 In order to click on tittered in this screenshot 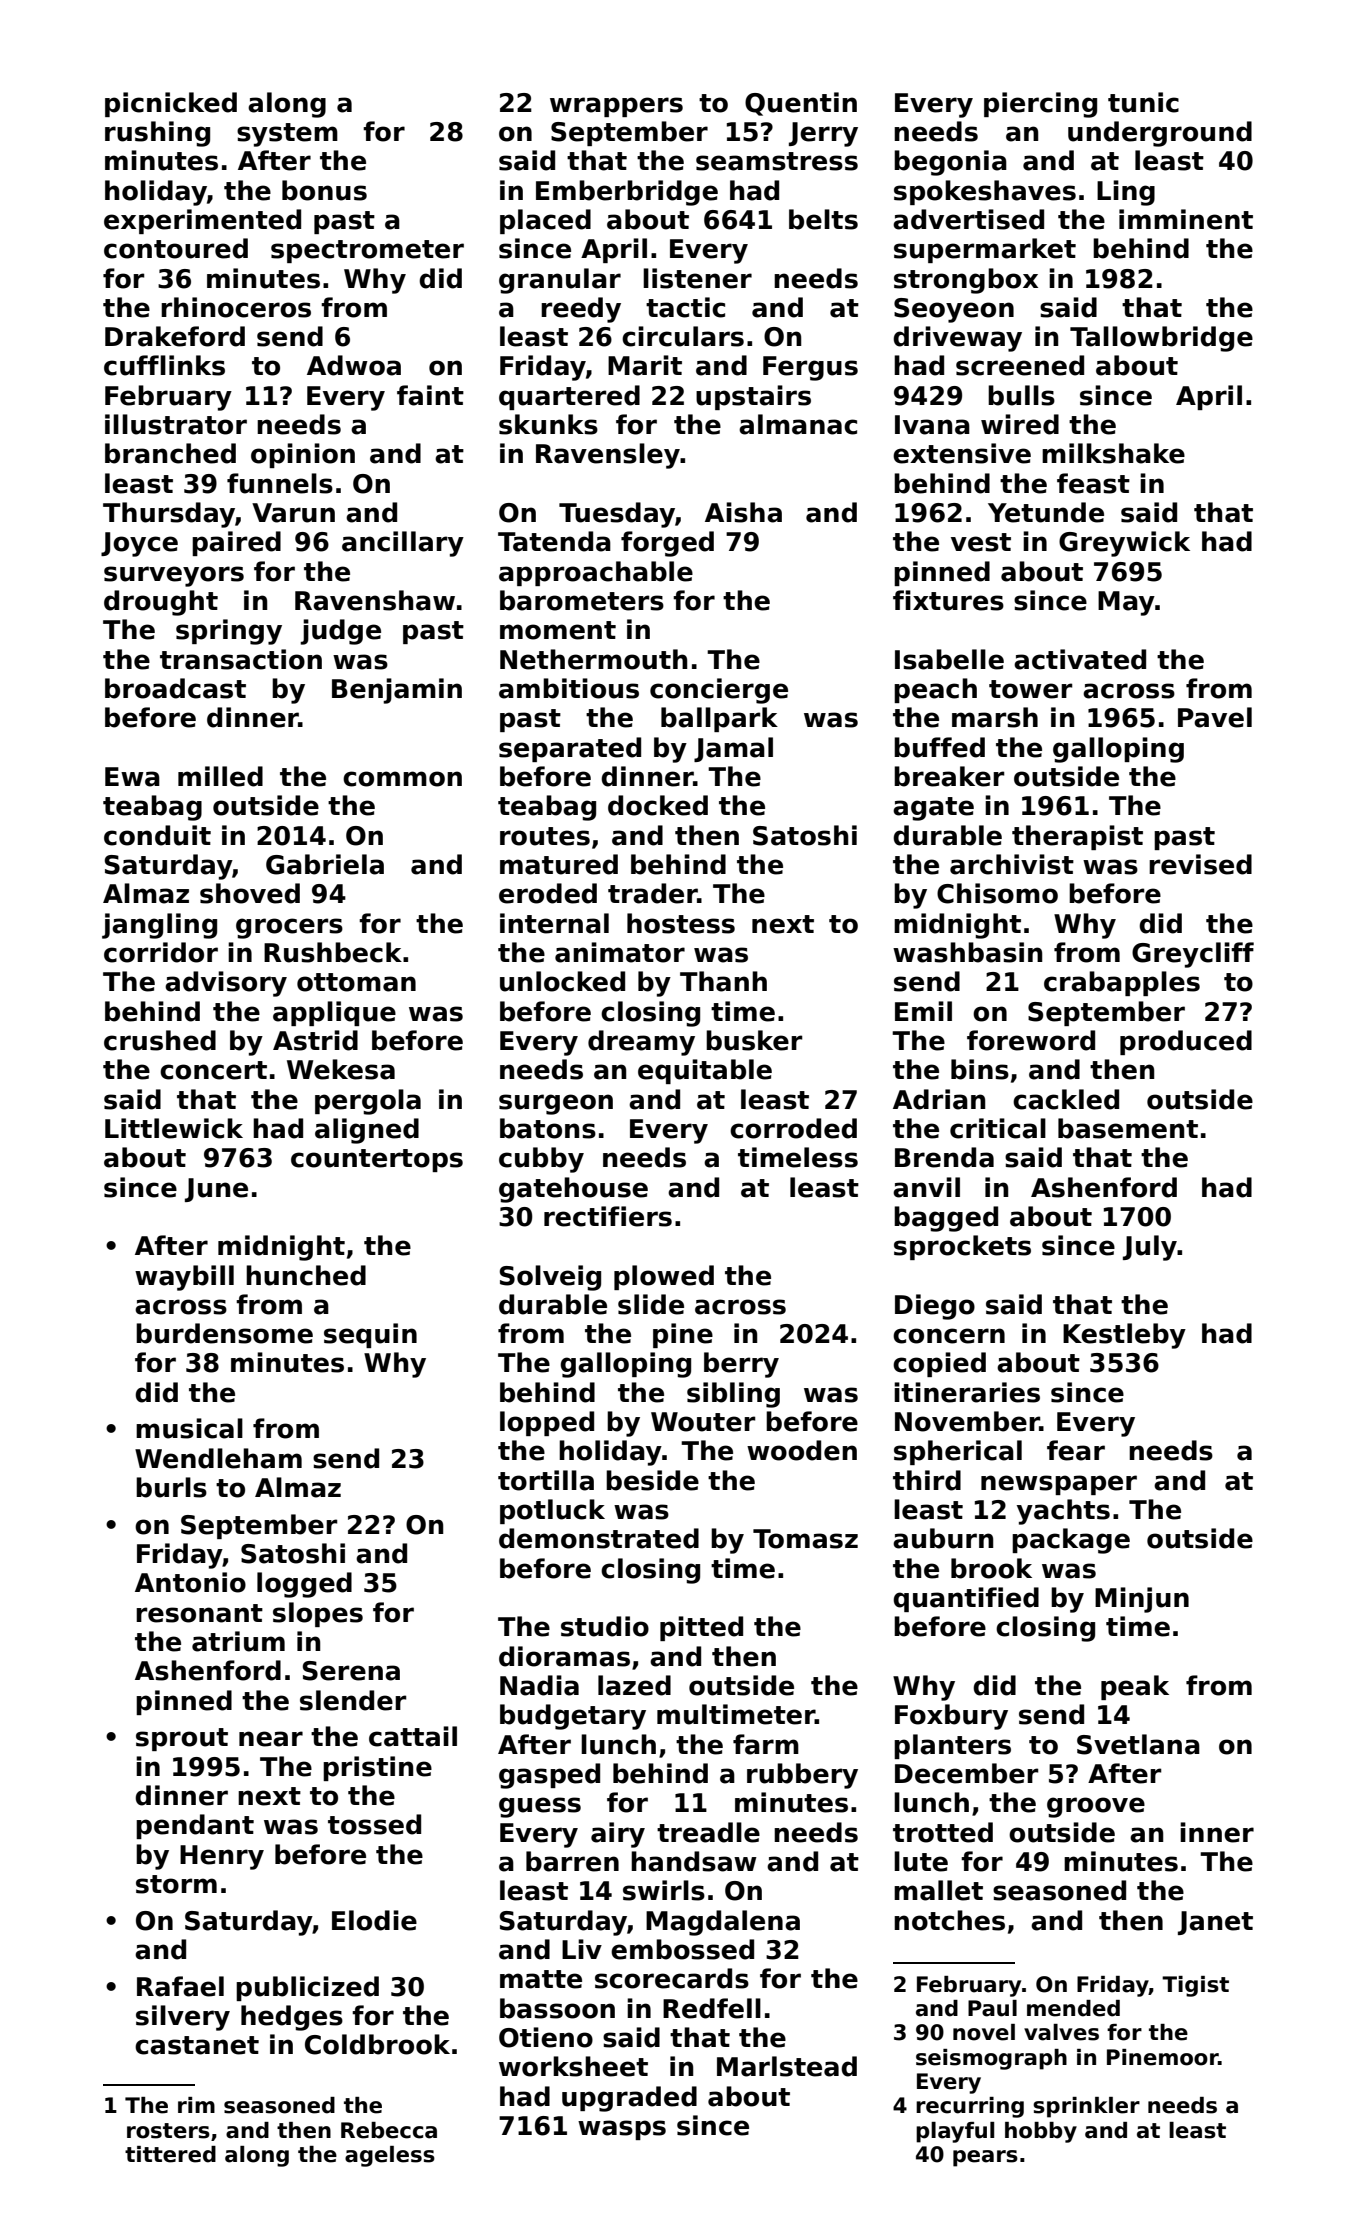, I will do `click(170, 2154)`.
